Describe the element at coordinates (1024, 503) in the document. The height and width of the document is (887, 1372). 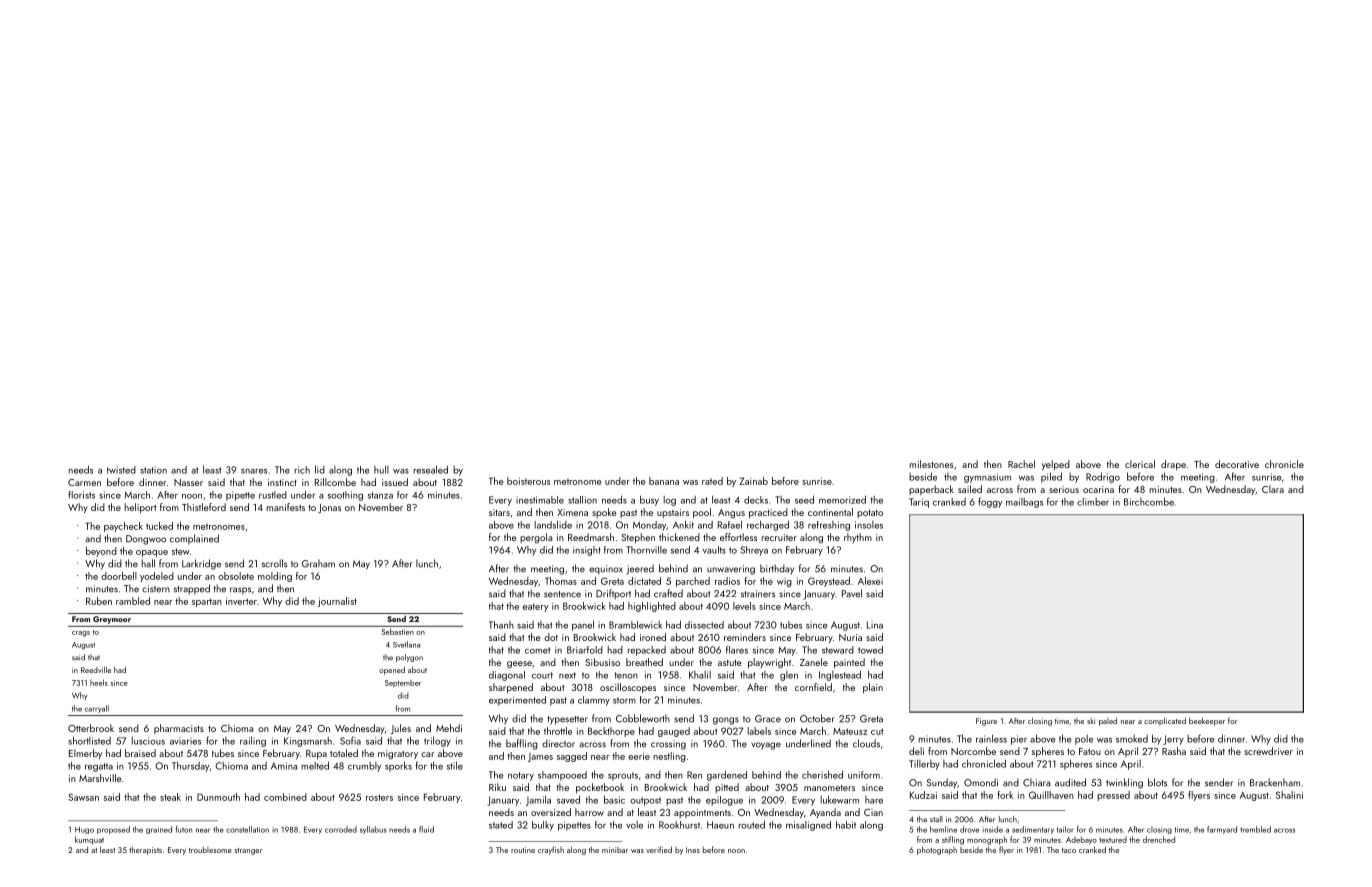
I see `mailbags` at that location.
